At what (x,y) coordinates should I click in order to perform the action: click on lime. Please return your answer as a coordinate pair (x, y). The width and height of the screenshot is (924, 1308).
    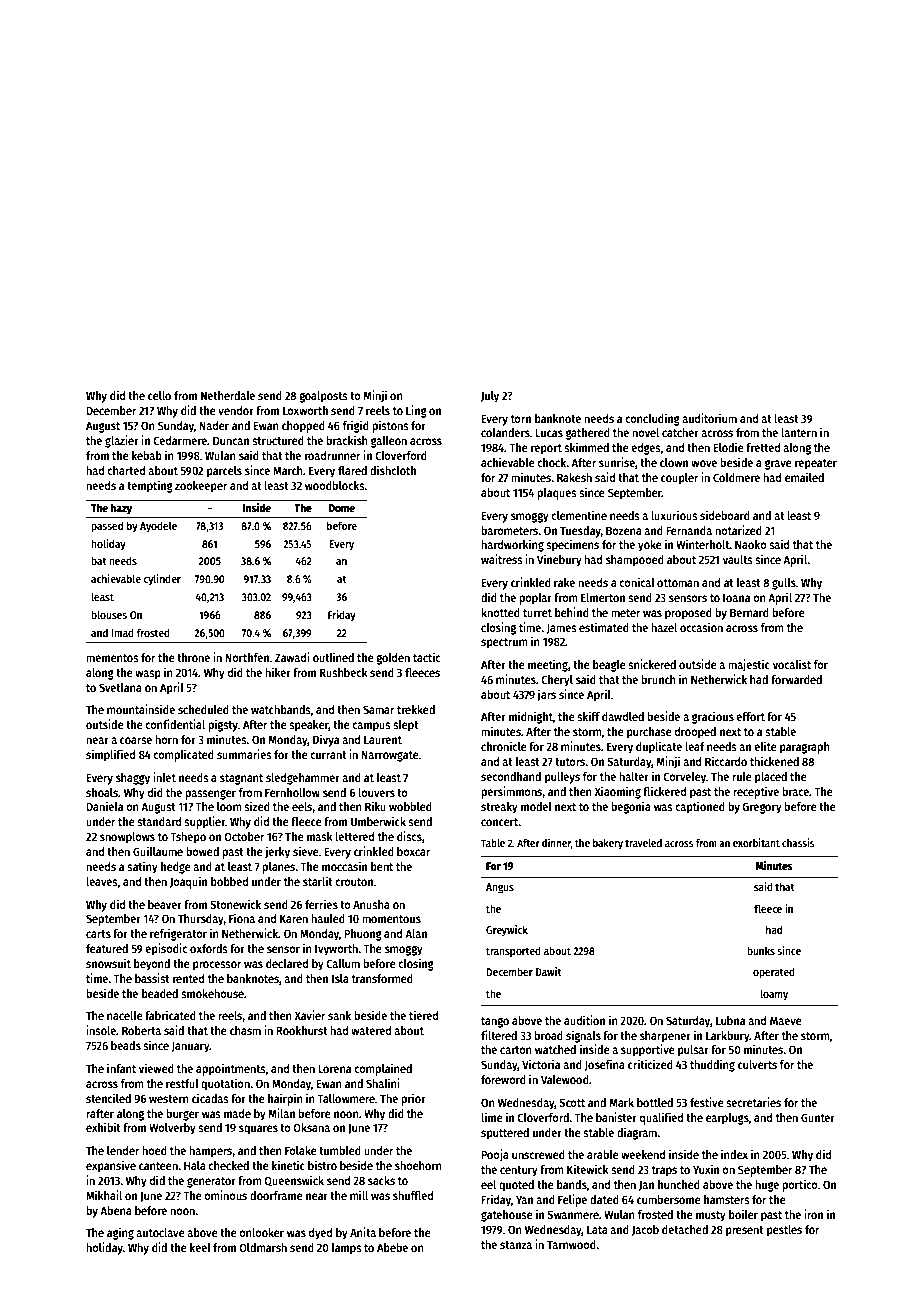
    Looking at the image, I should click on (492, 1117).
